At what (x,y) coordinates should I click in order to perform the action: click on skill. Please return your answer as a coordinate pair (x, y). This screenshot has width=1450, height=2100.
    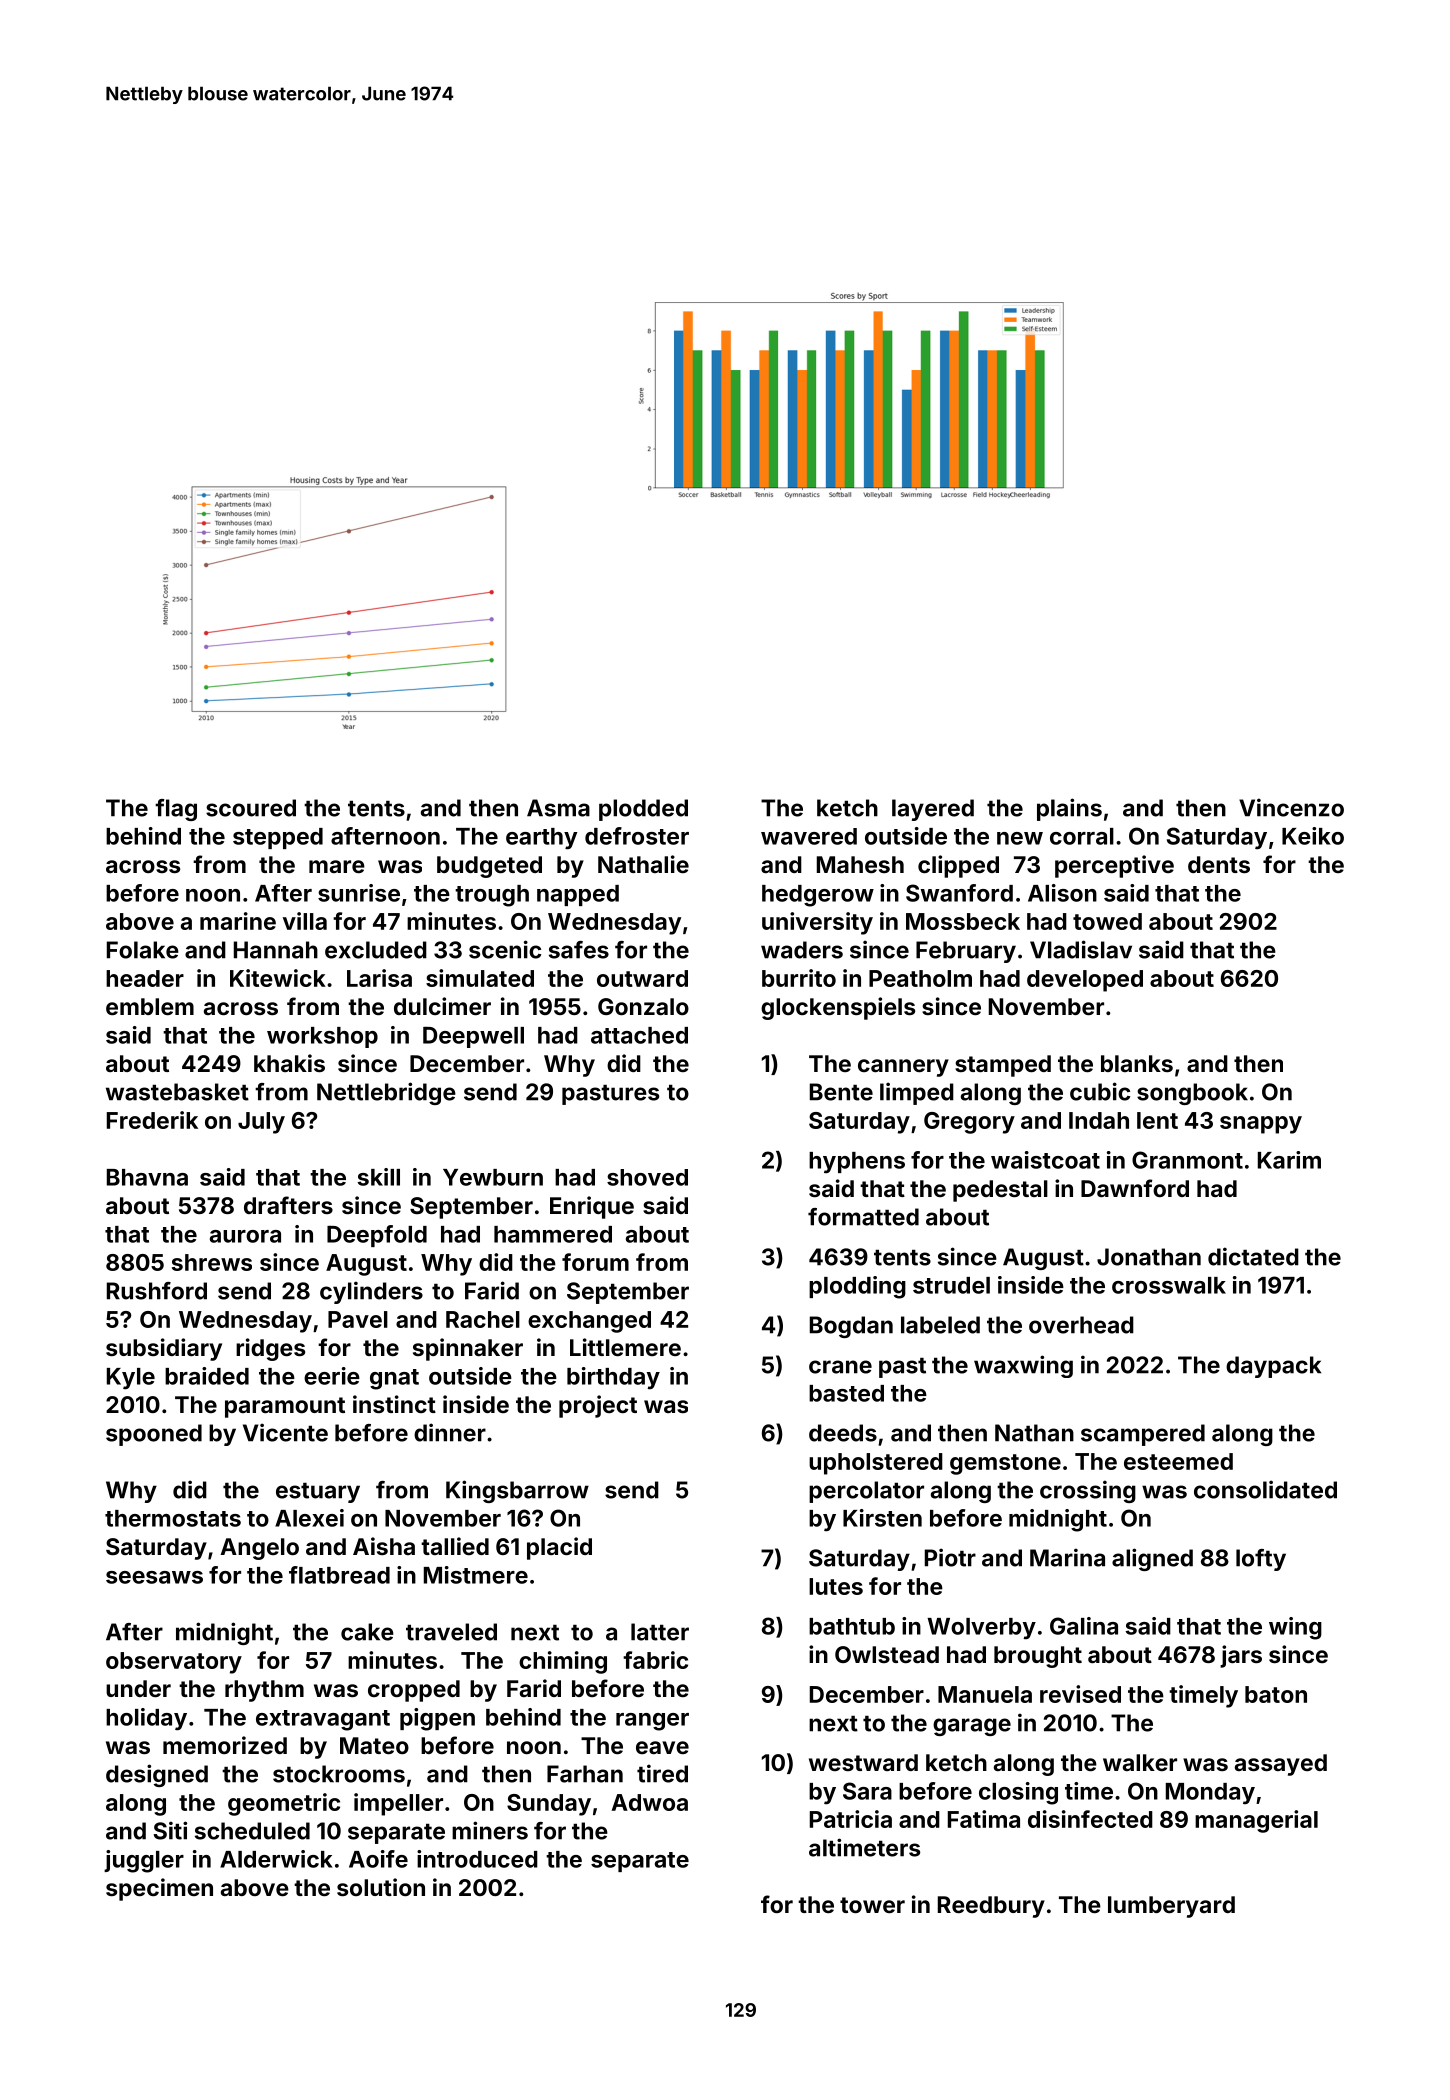
    Looking at the image, I should click on (379, 1177).
